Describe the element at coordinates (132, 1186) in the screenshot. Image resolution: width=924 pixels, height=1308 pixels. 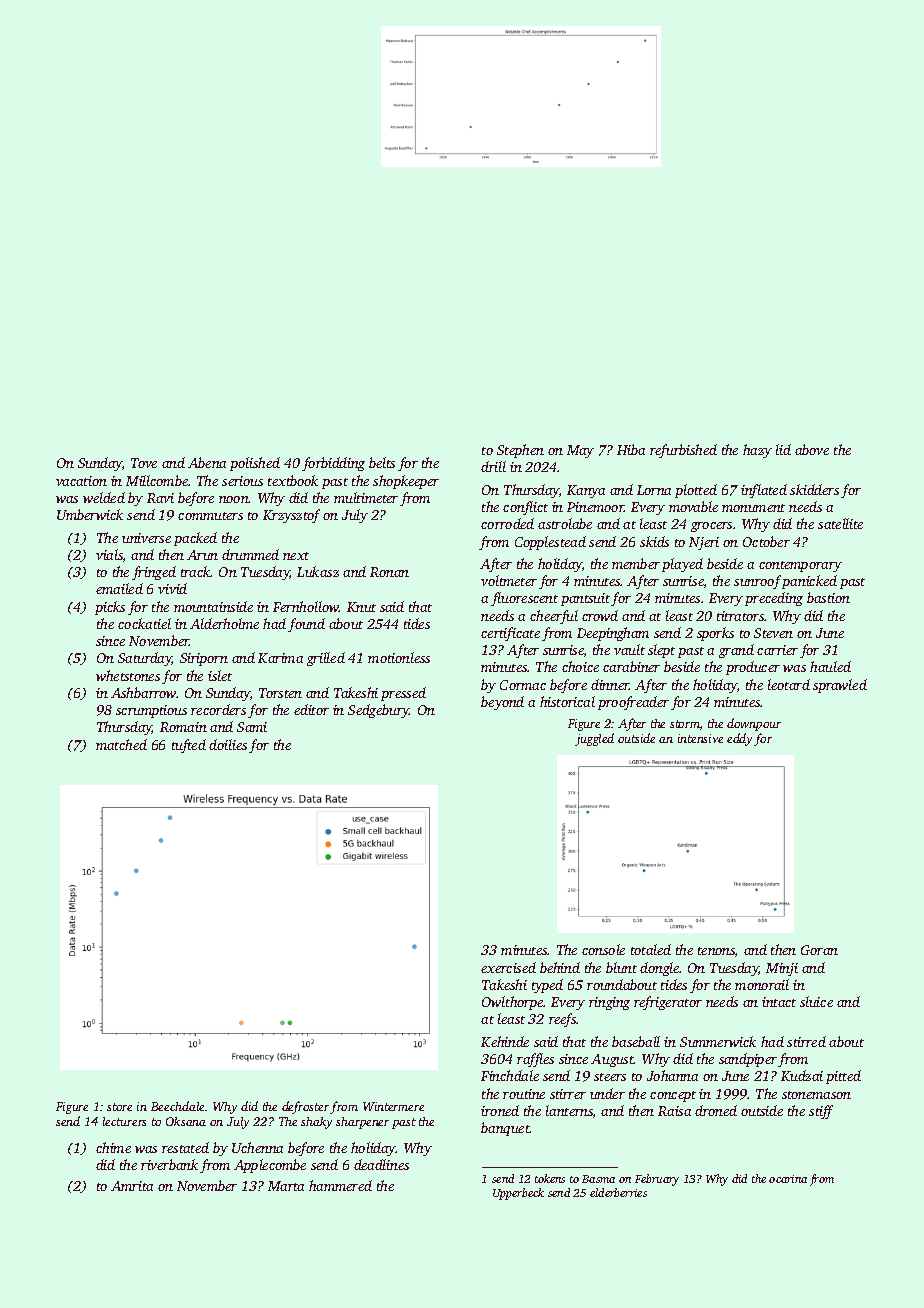
I see `Amrita` at that location.
